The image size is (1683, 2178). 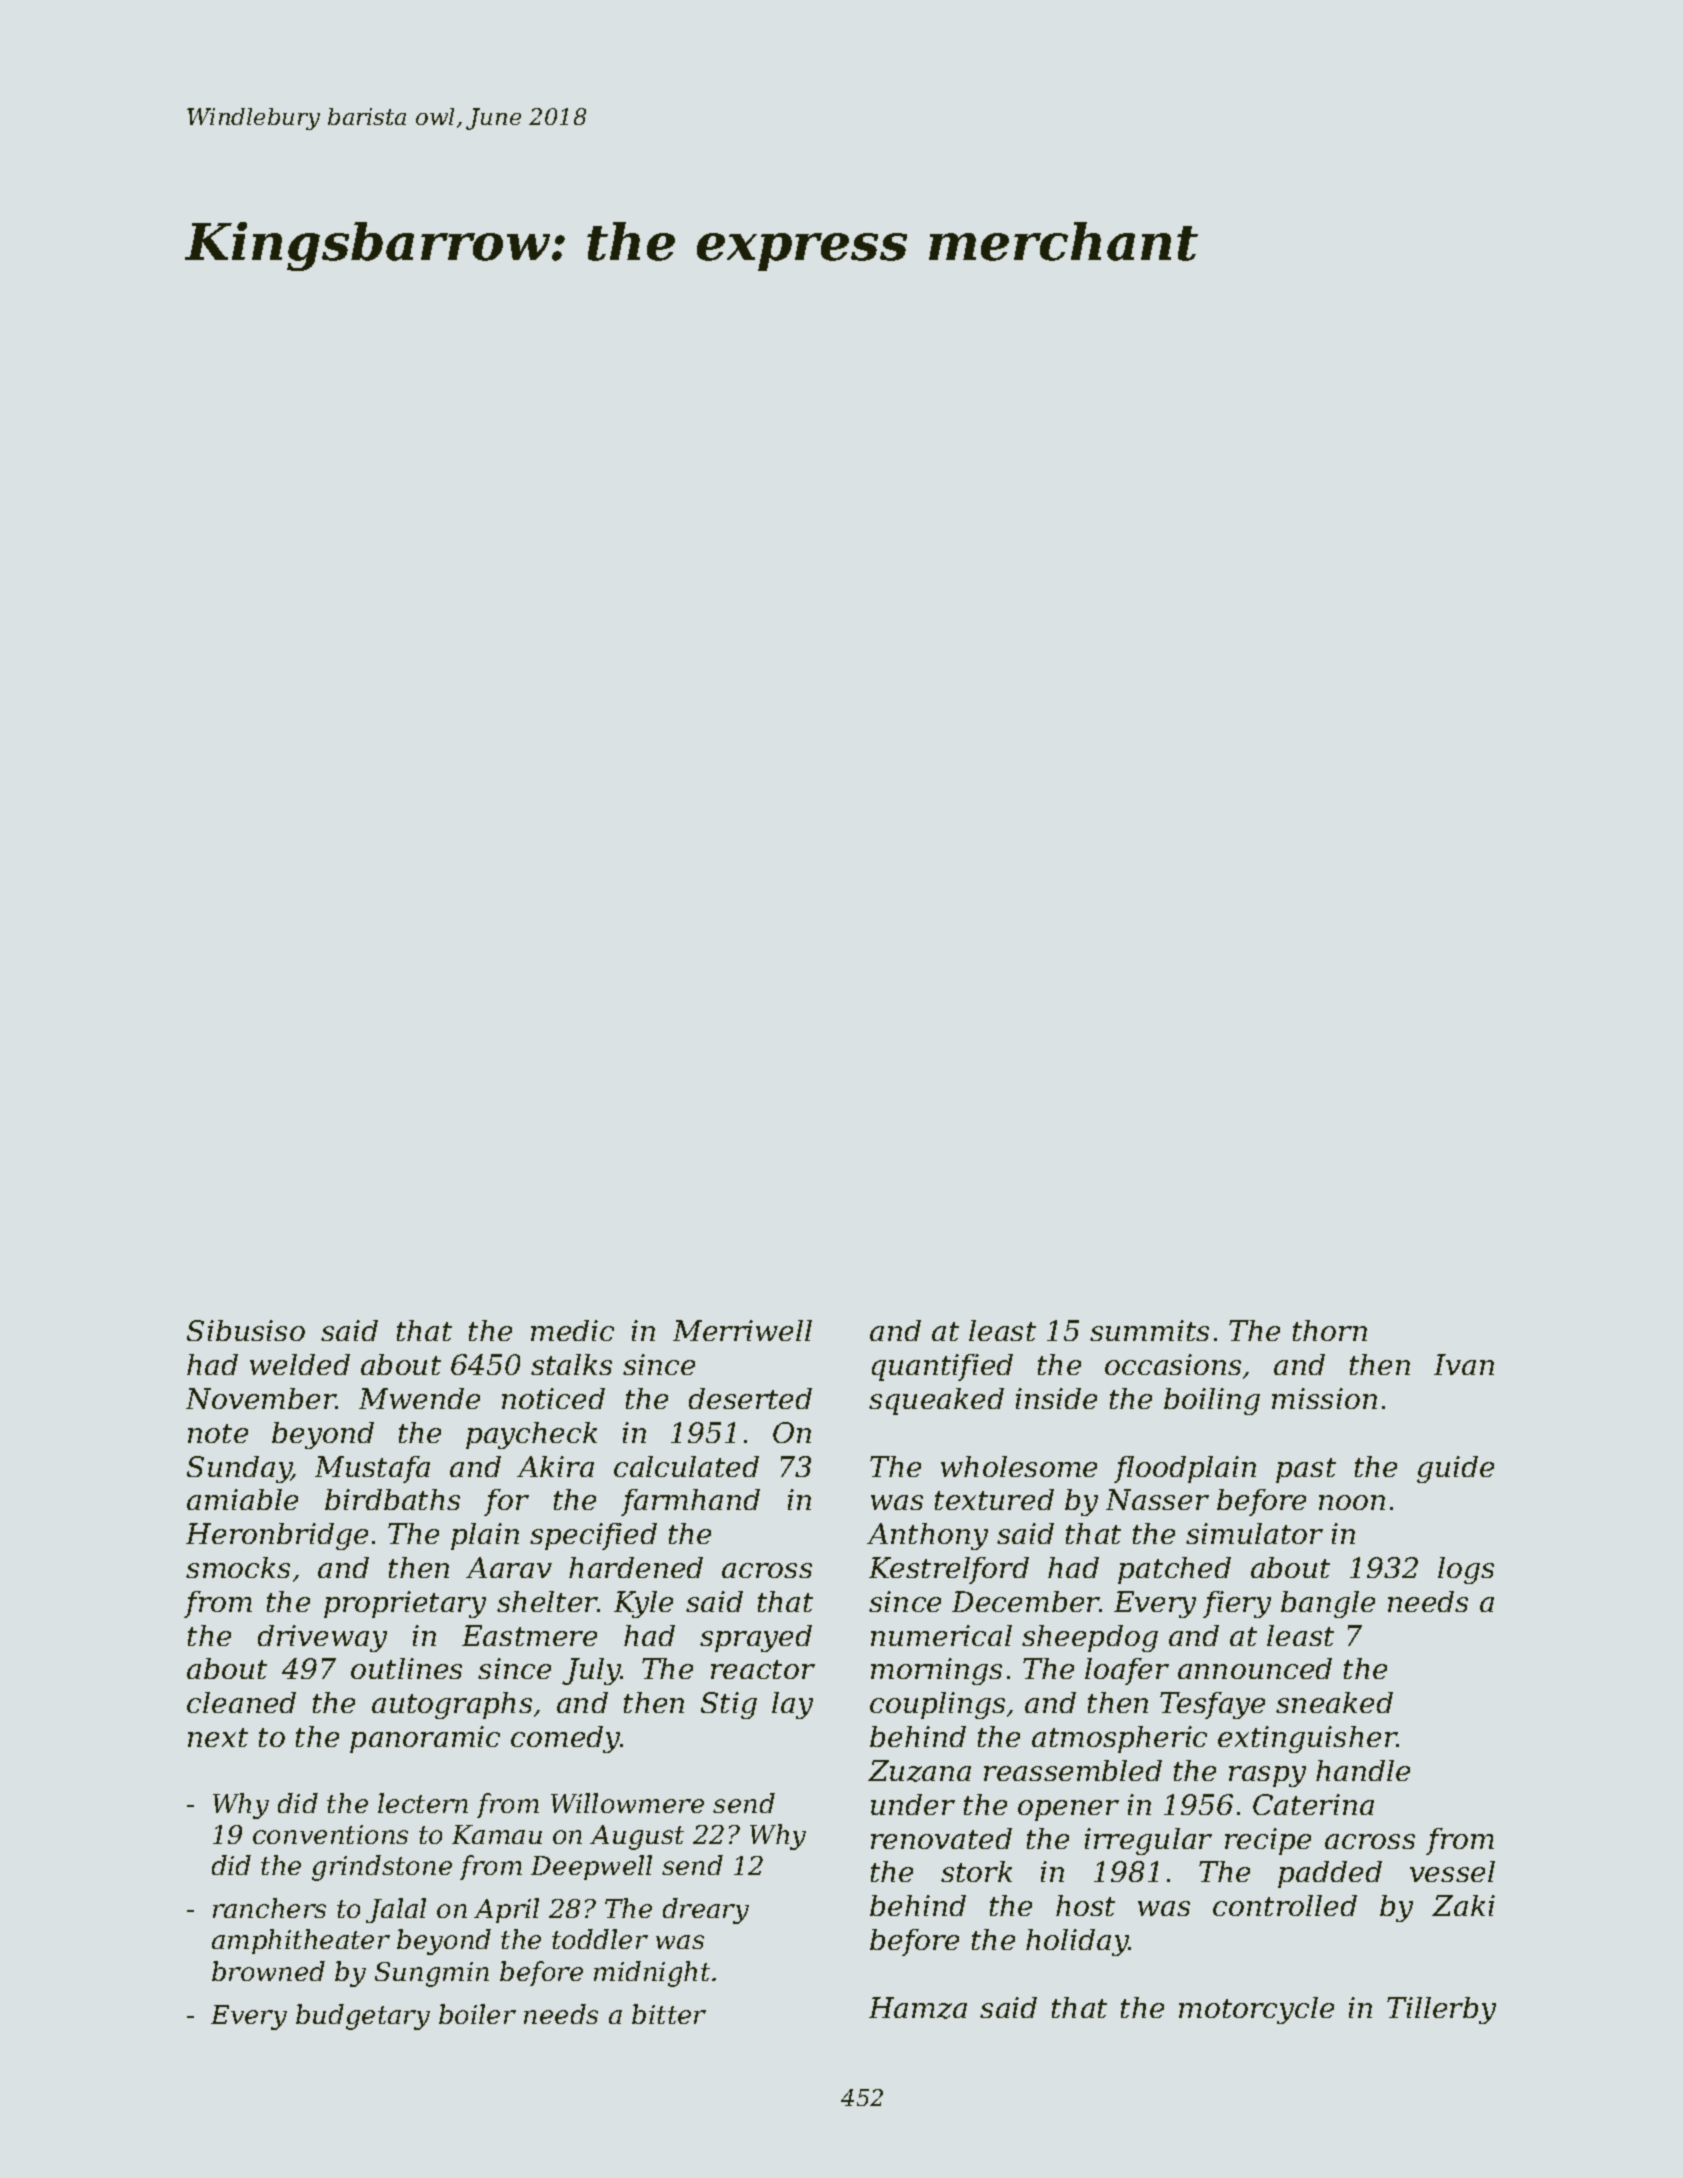 What do you see at coordinates (742, 1330) in the screenshot?
I see `Merriwell` at bounding box center [742, 1330].
